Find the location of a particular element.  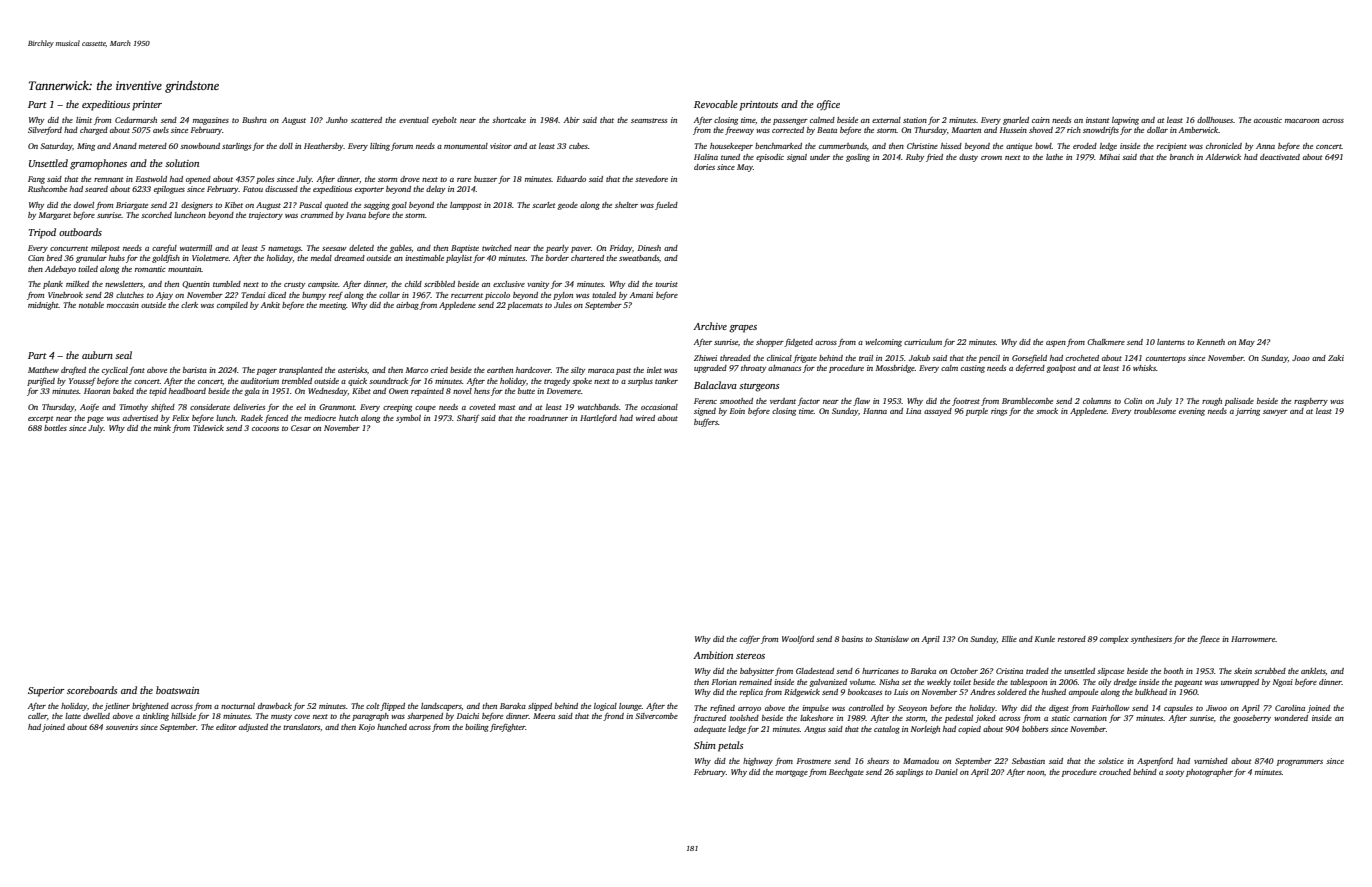

instant is located at coordinates (1098, 120).
